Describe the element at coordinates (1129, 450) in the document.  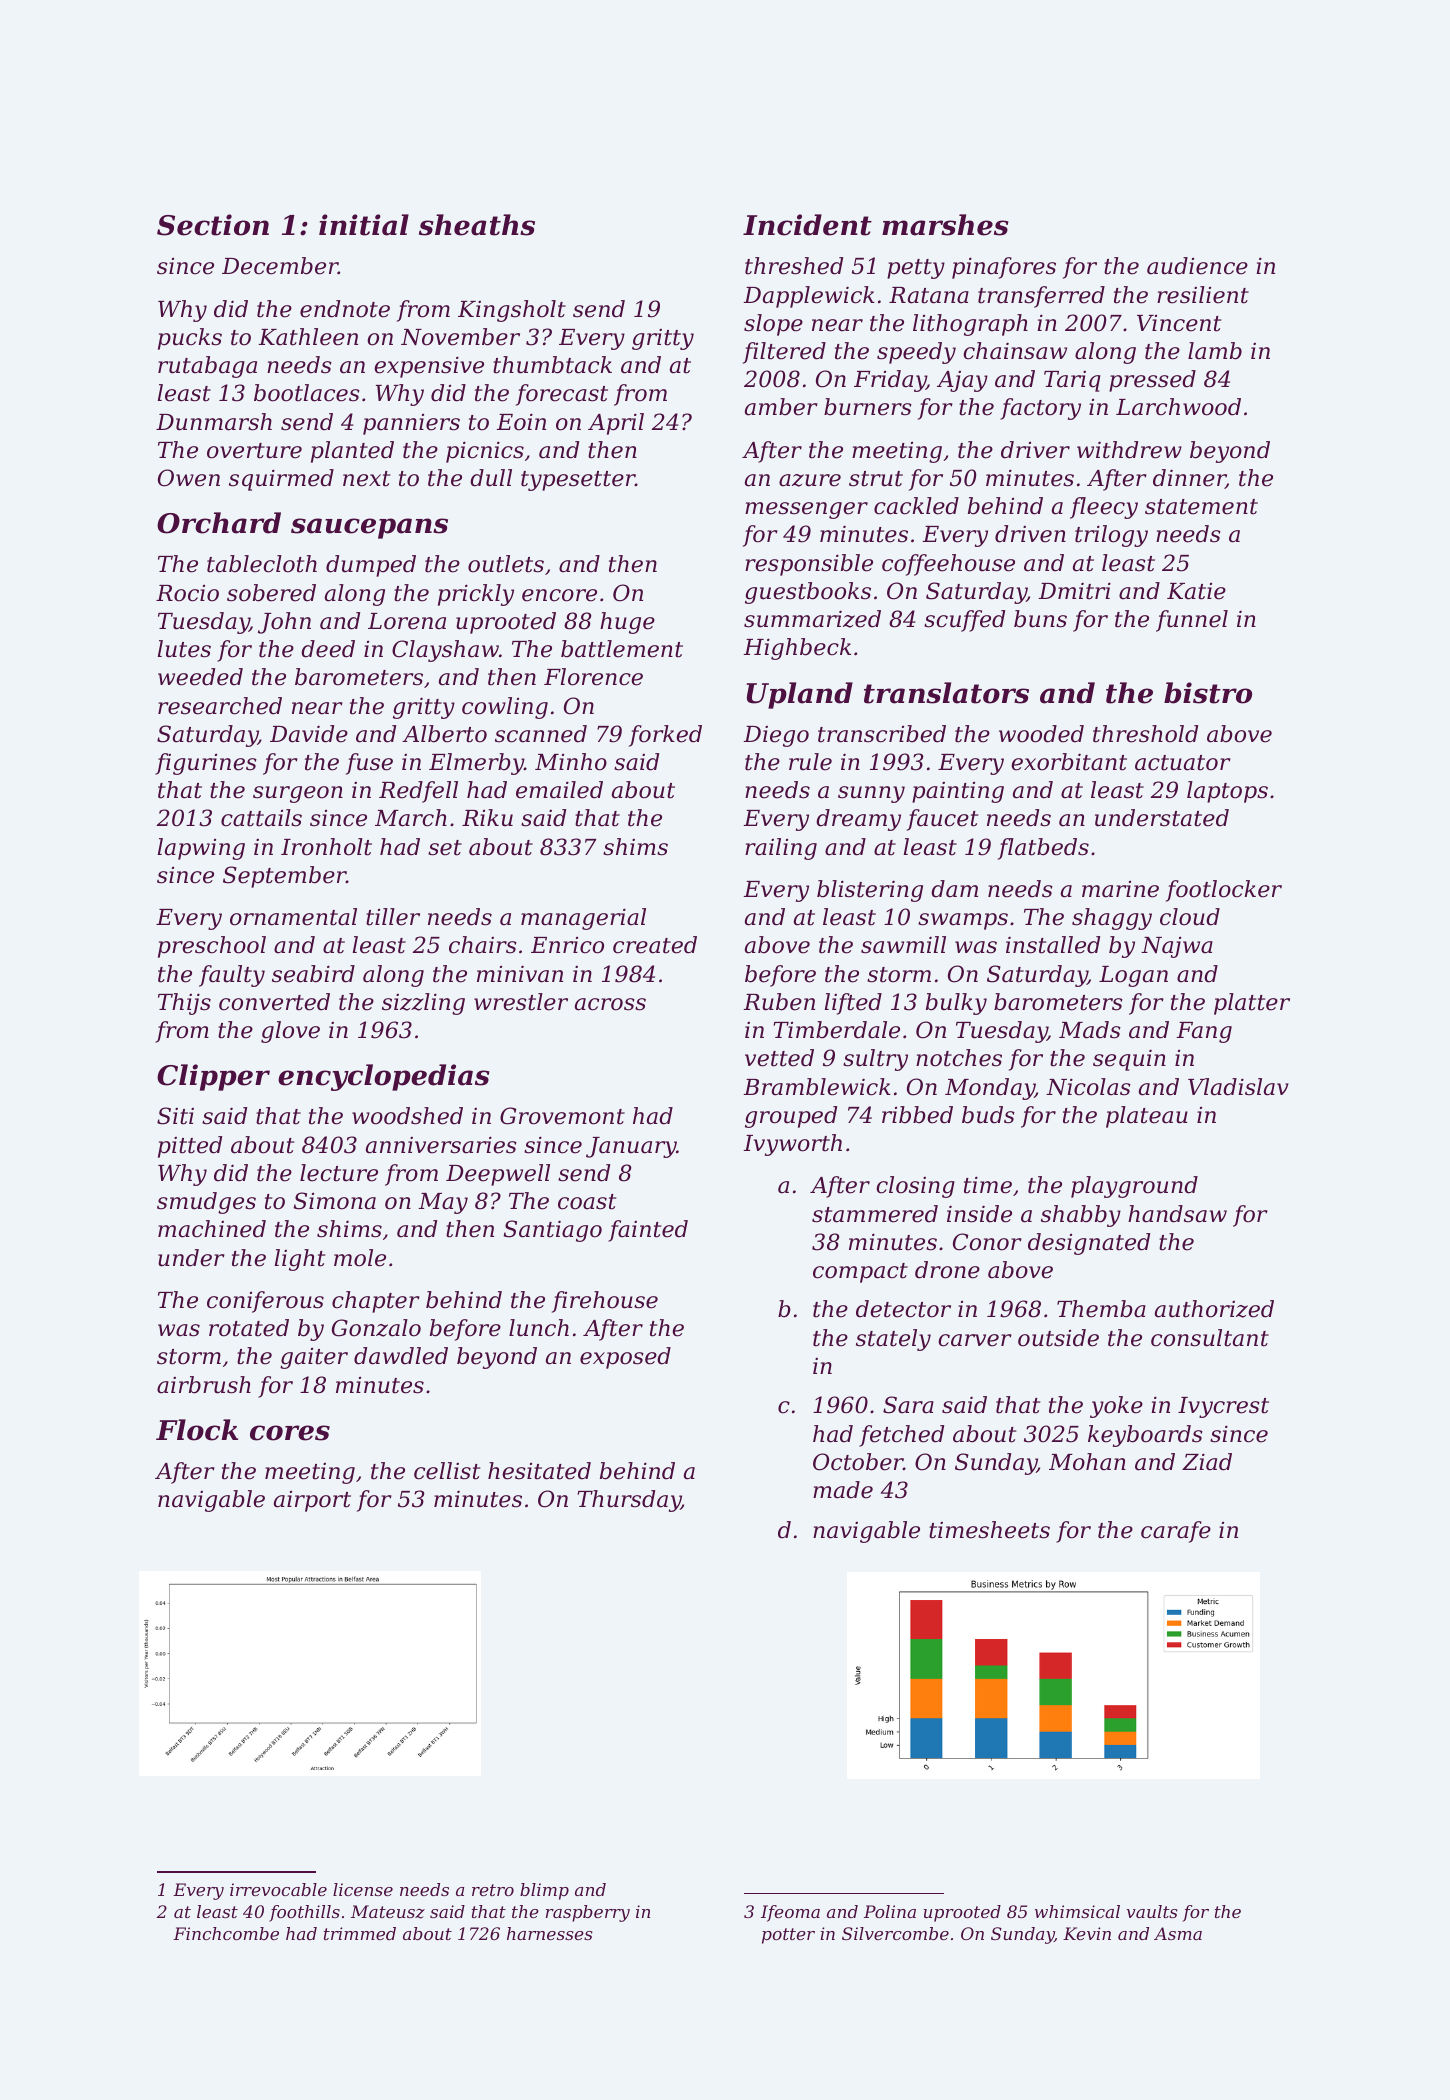
I see `withdrew` at that location.
